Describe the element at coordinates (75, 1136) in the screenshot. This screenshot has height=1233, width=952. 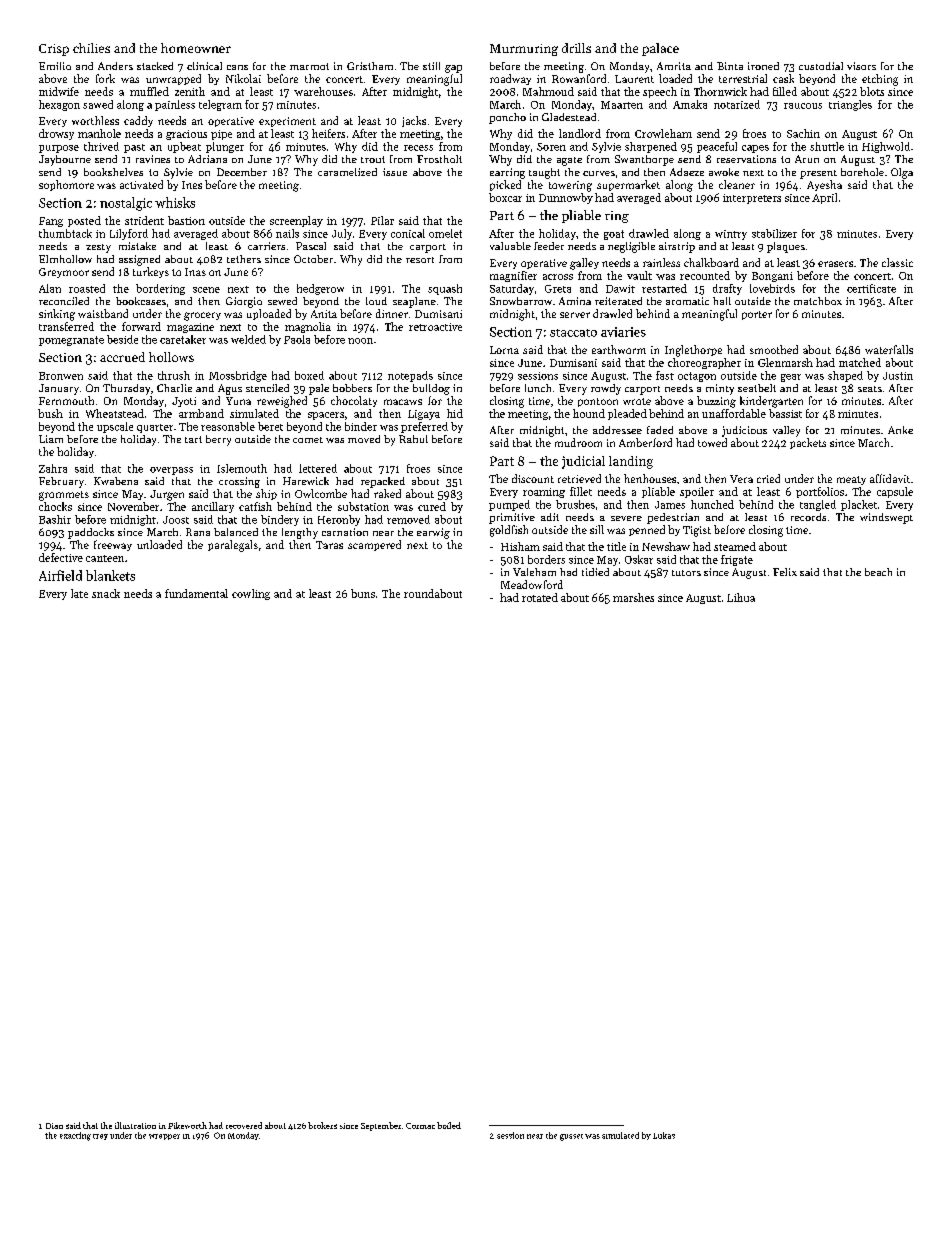
I see `exacting` at that location.
